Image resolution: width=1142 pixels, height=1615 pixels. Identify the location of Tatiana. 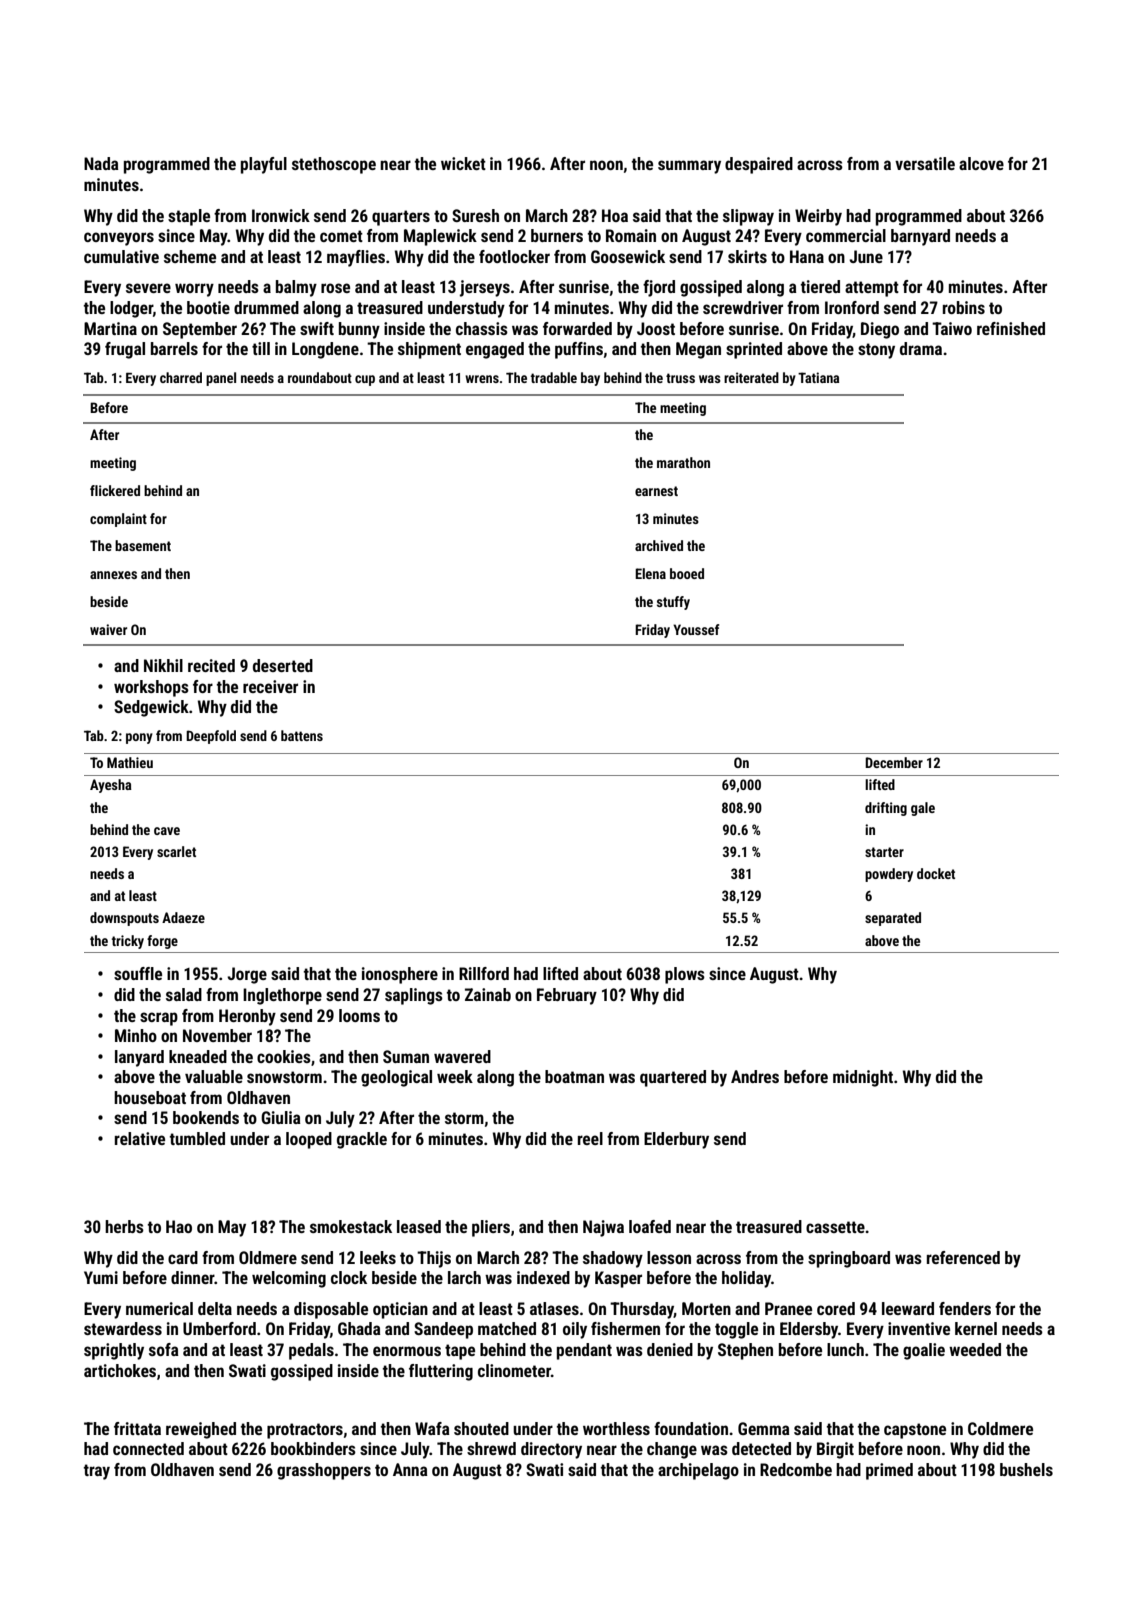
(818, 377).
